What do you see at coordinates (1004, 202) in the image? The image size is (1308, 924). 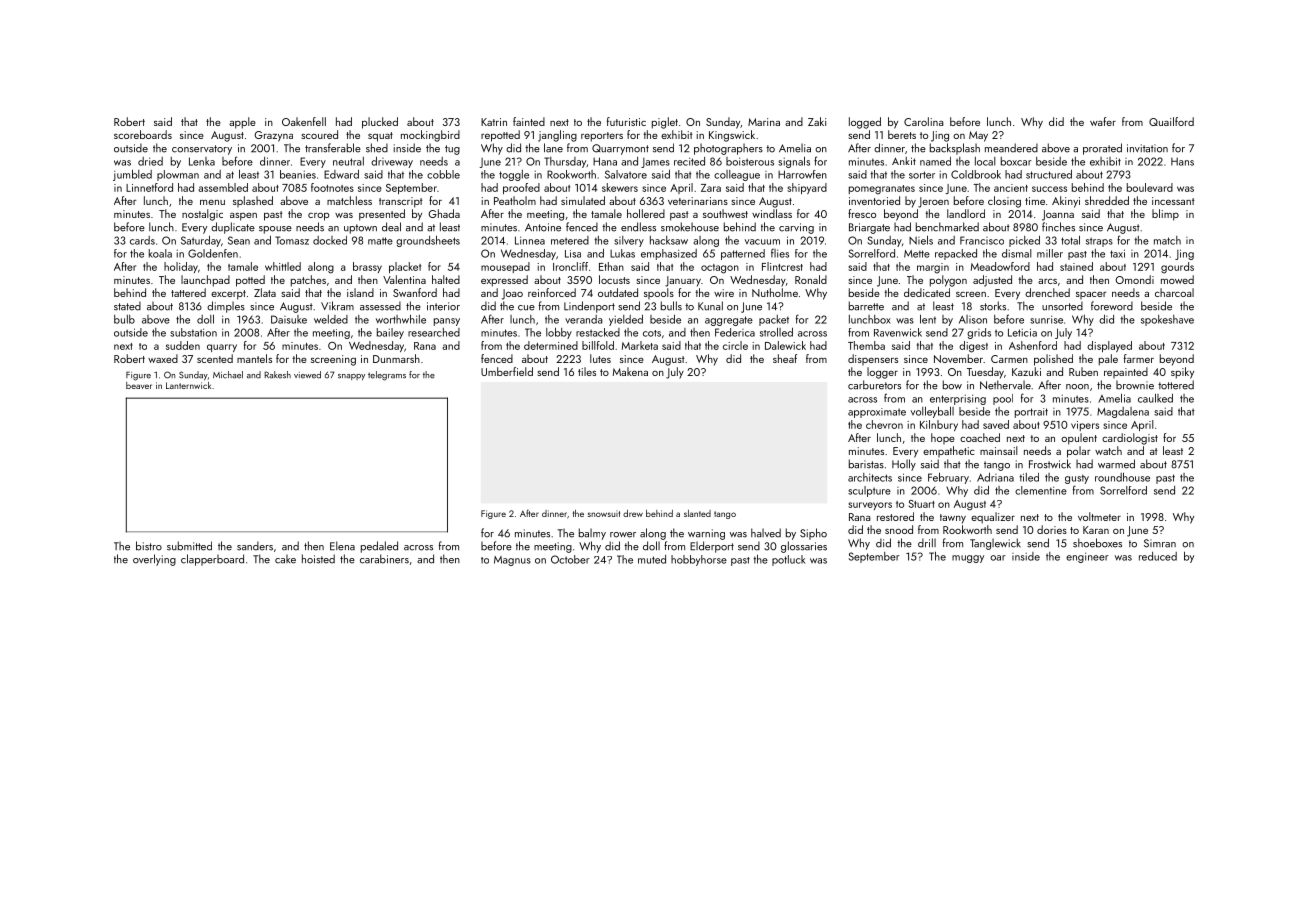 I see `closing` at bounding box center [1004, 202].
